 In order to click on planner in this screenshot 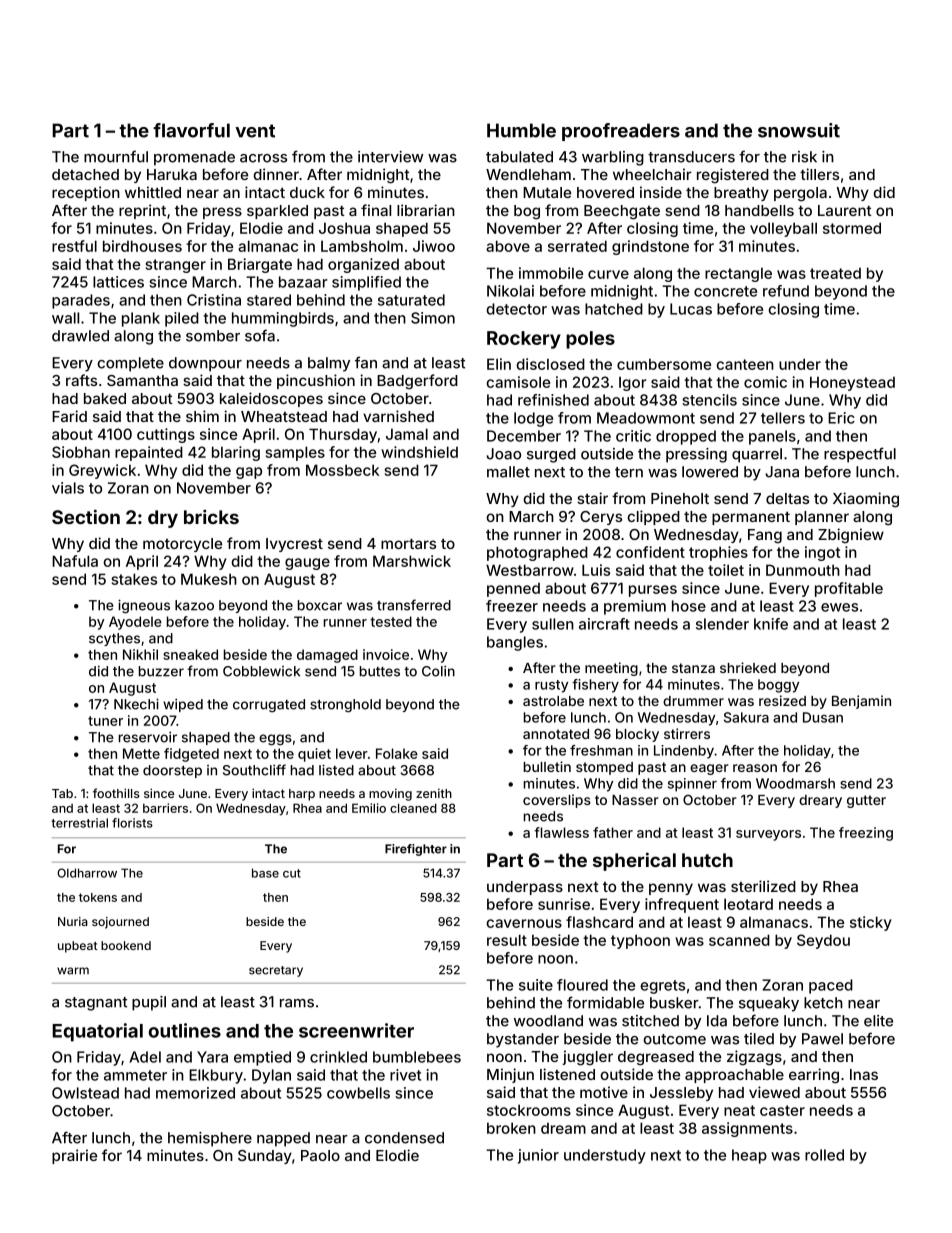, I will do `click(822, 518)`.
